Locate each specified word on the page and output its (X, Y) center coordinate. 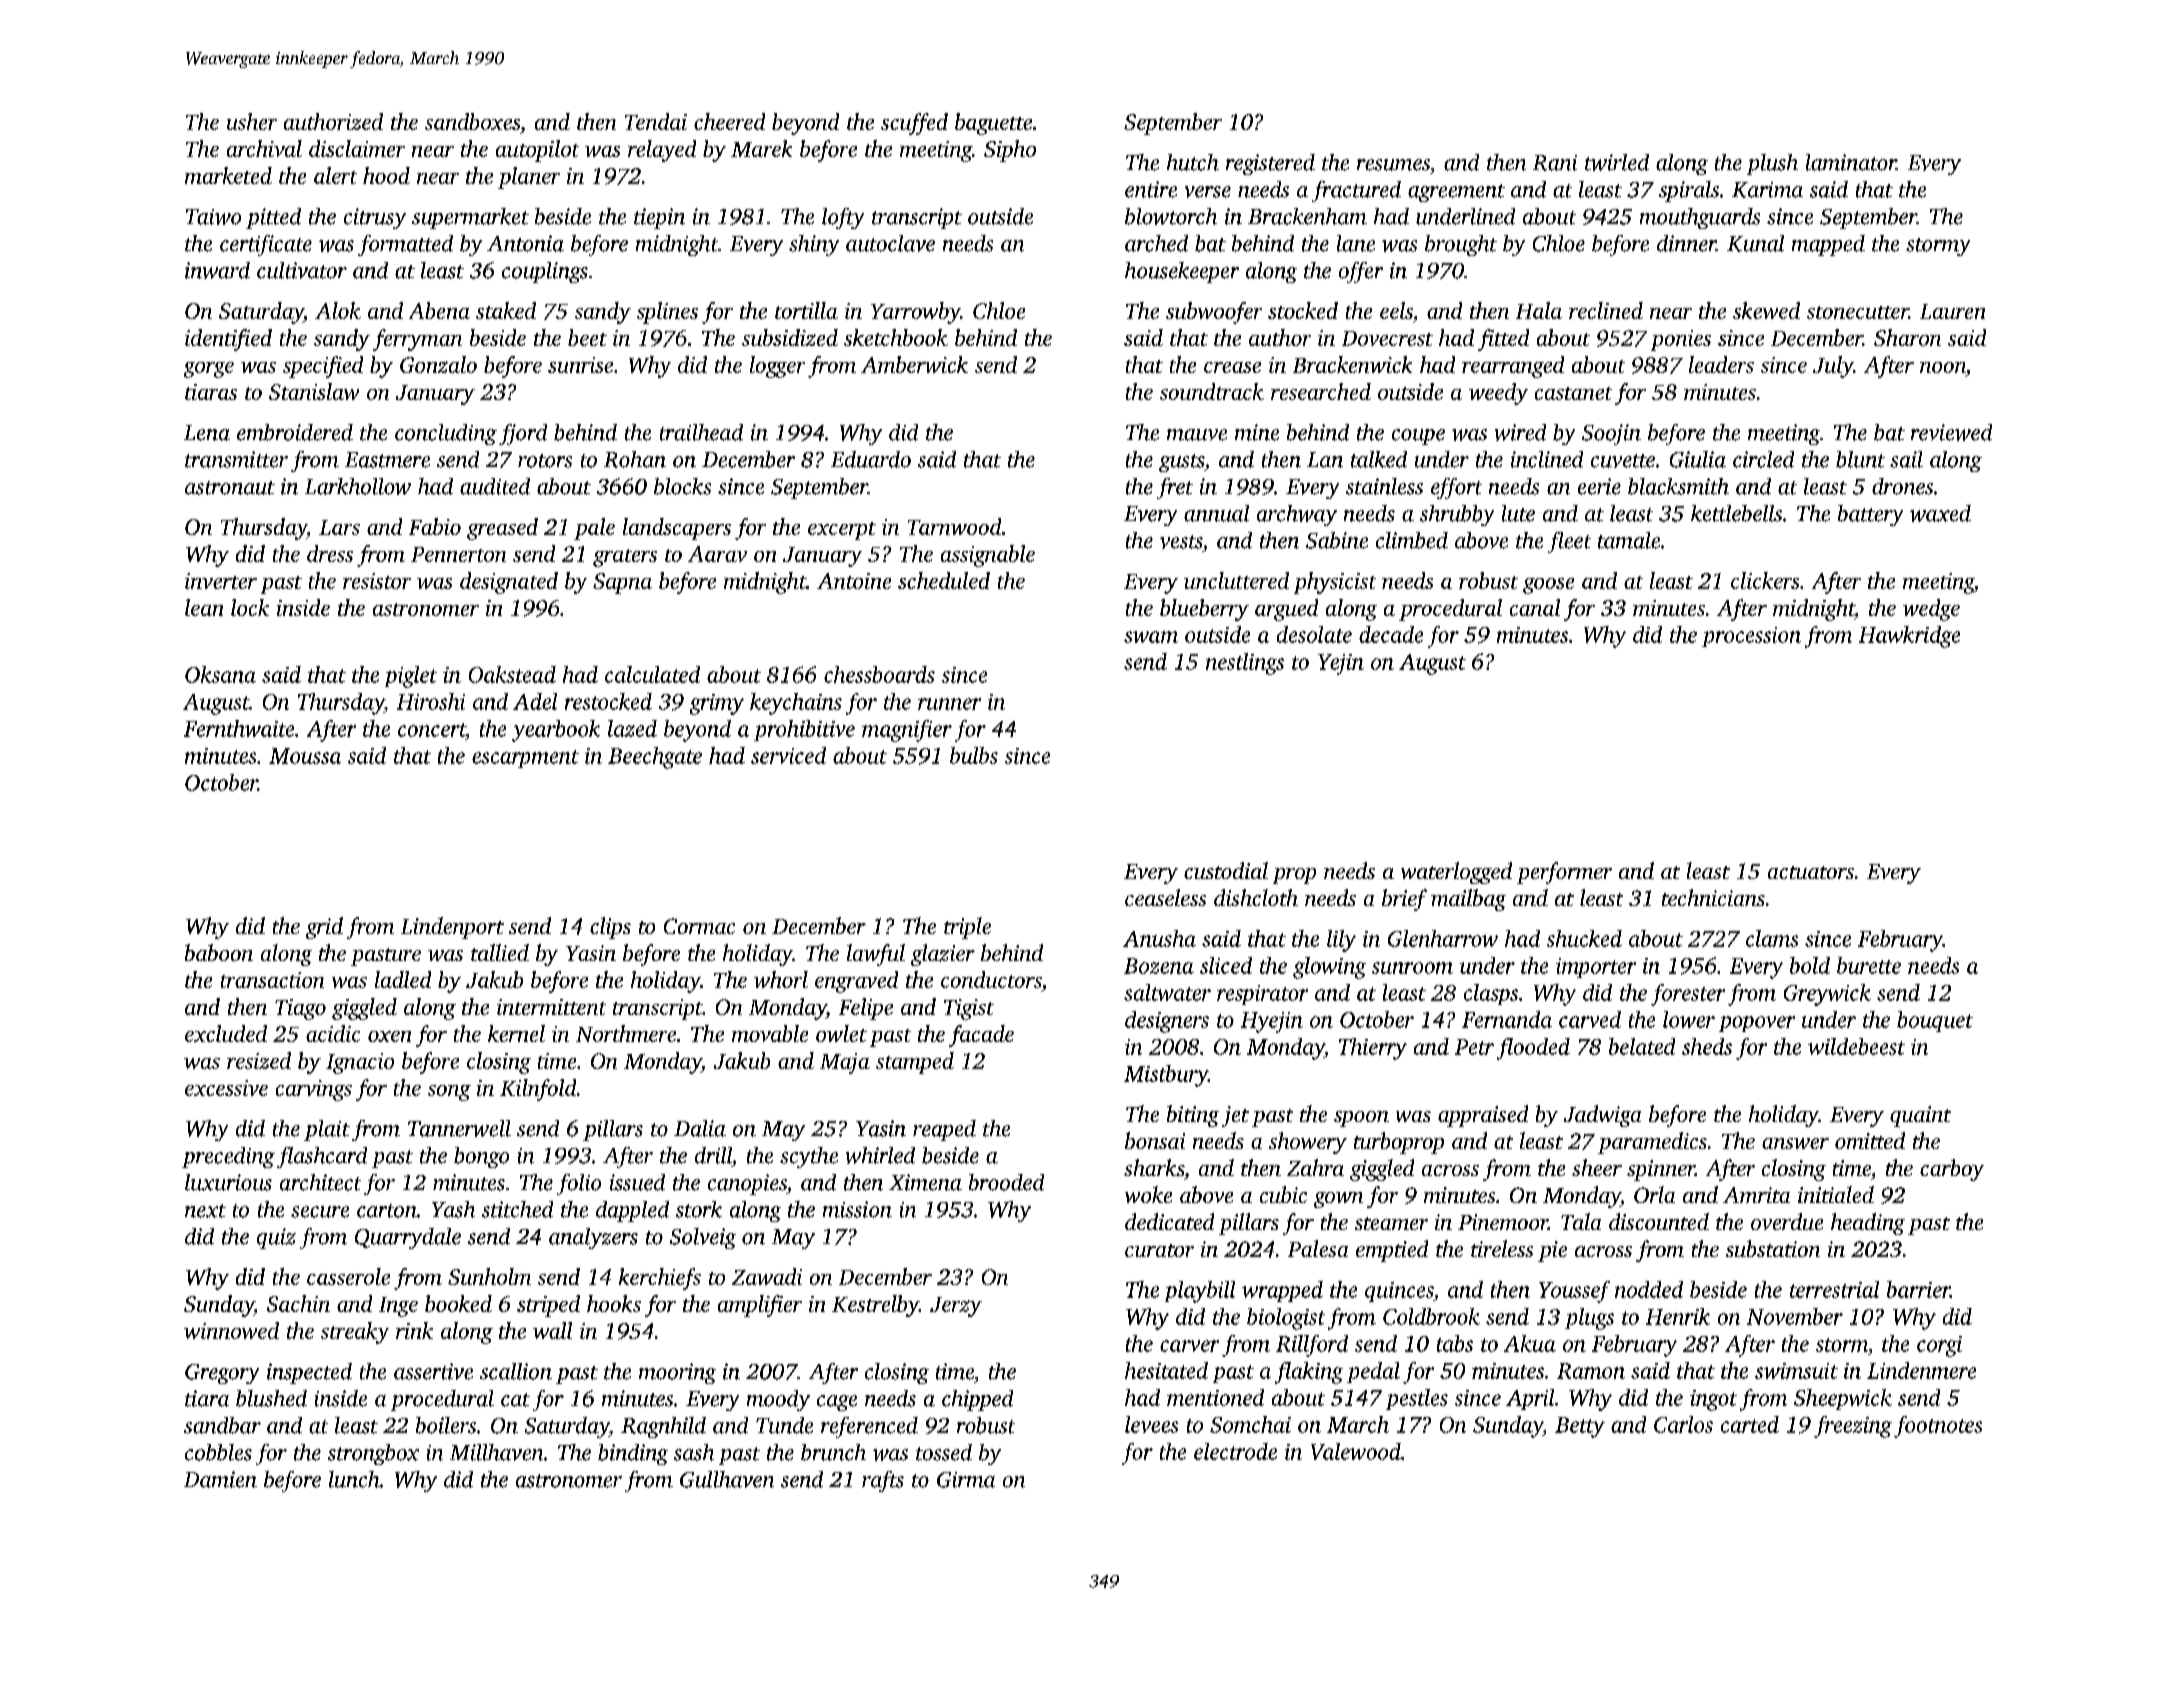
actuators (1811, 872)
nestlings (1245, 664)
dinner (1686, 243)
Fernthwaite (239, 728)
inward (217, 270)
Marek (761, 148)
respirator (1262, 995)
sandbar (222, 1425)
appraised (1483, 1116)
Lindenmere (1921, 1370)
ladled (403, 979)
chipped (977, 1400)
